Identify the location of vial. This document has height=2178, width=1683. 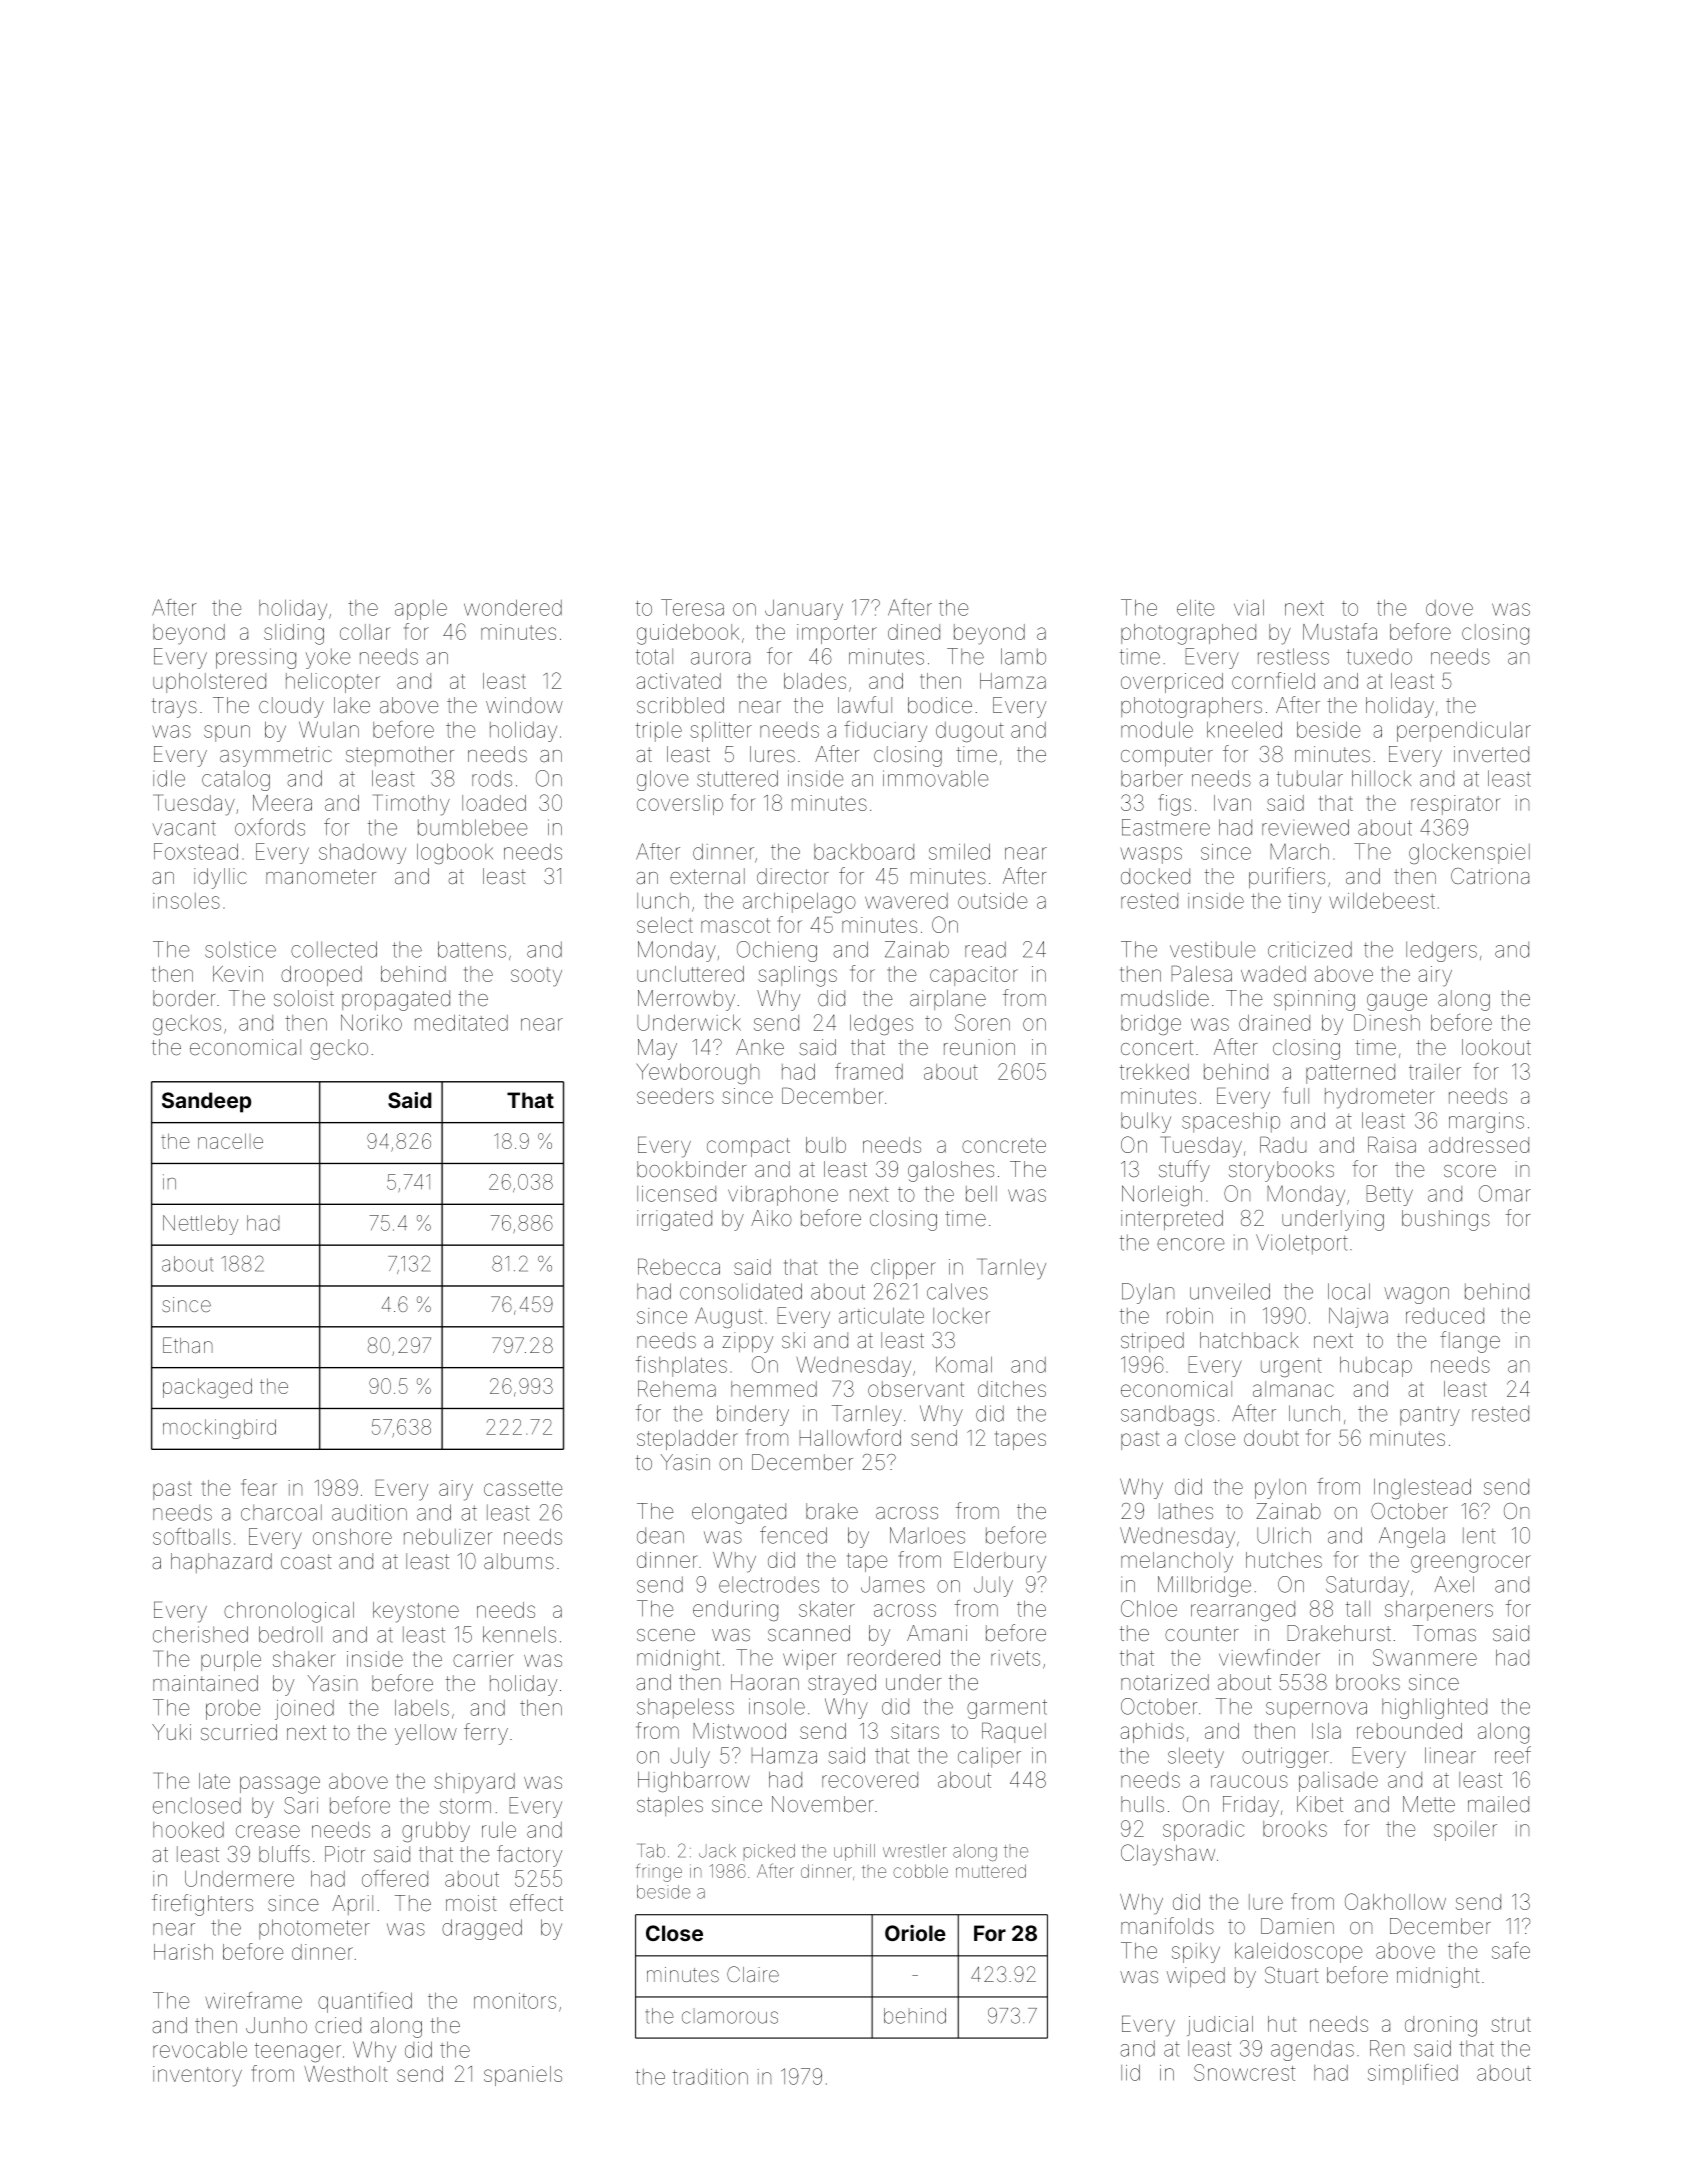
(1249, 607).
